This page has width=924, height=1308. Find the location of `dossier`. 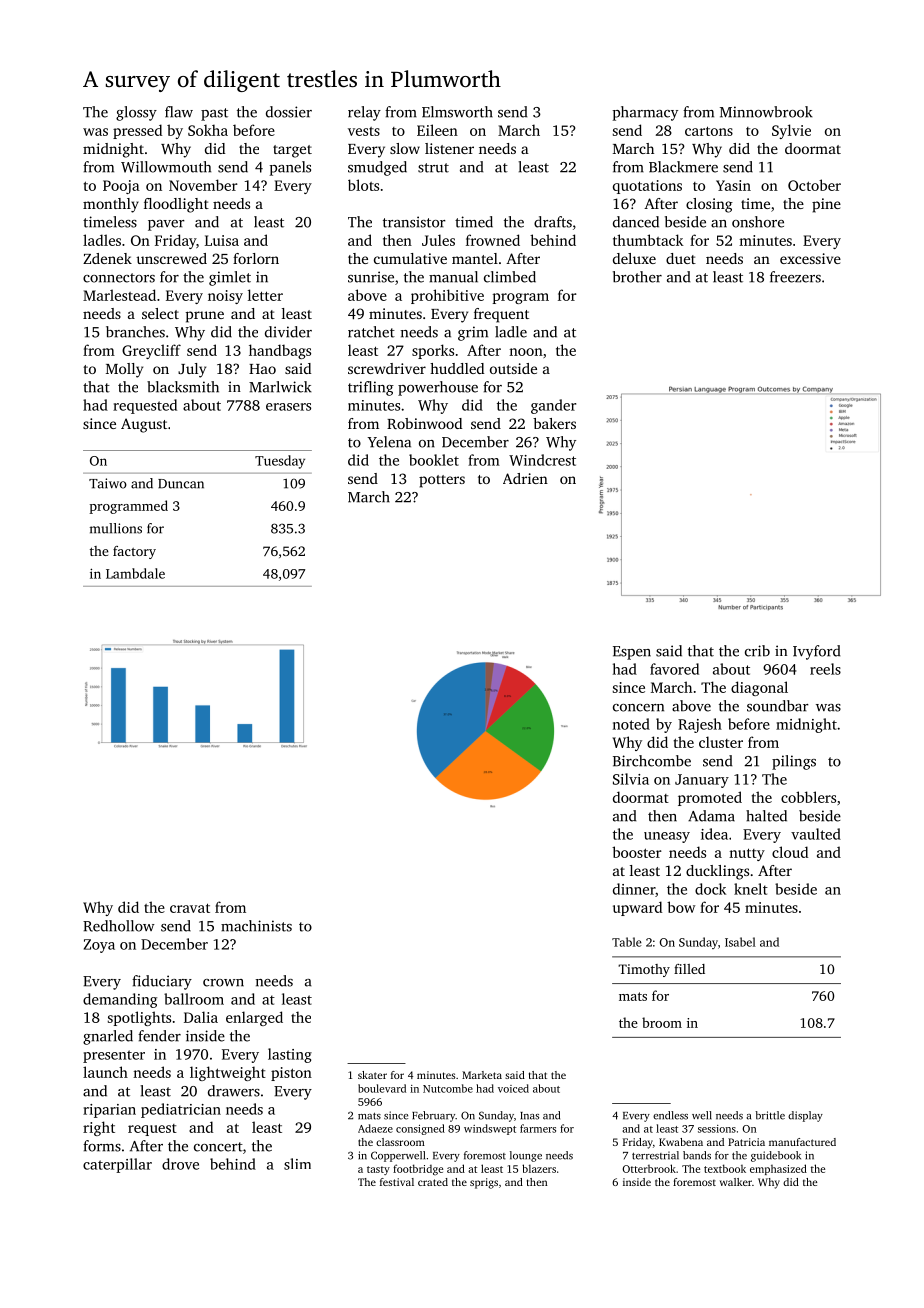

dossier is located at coordinates (289, 112).
